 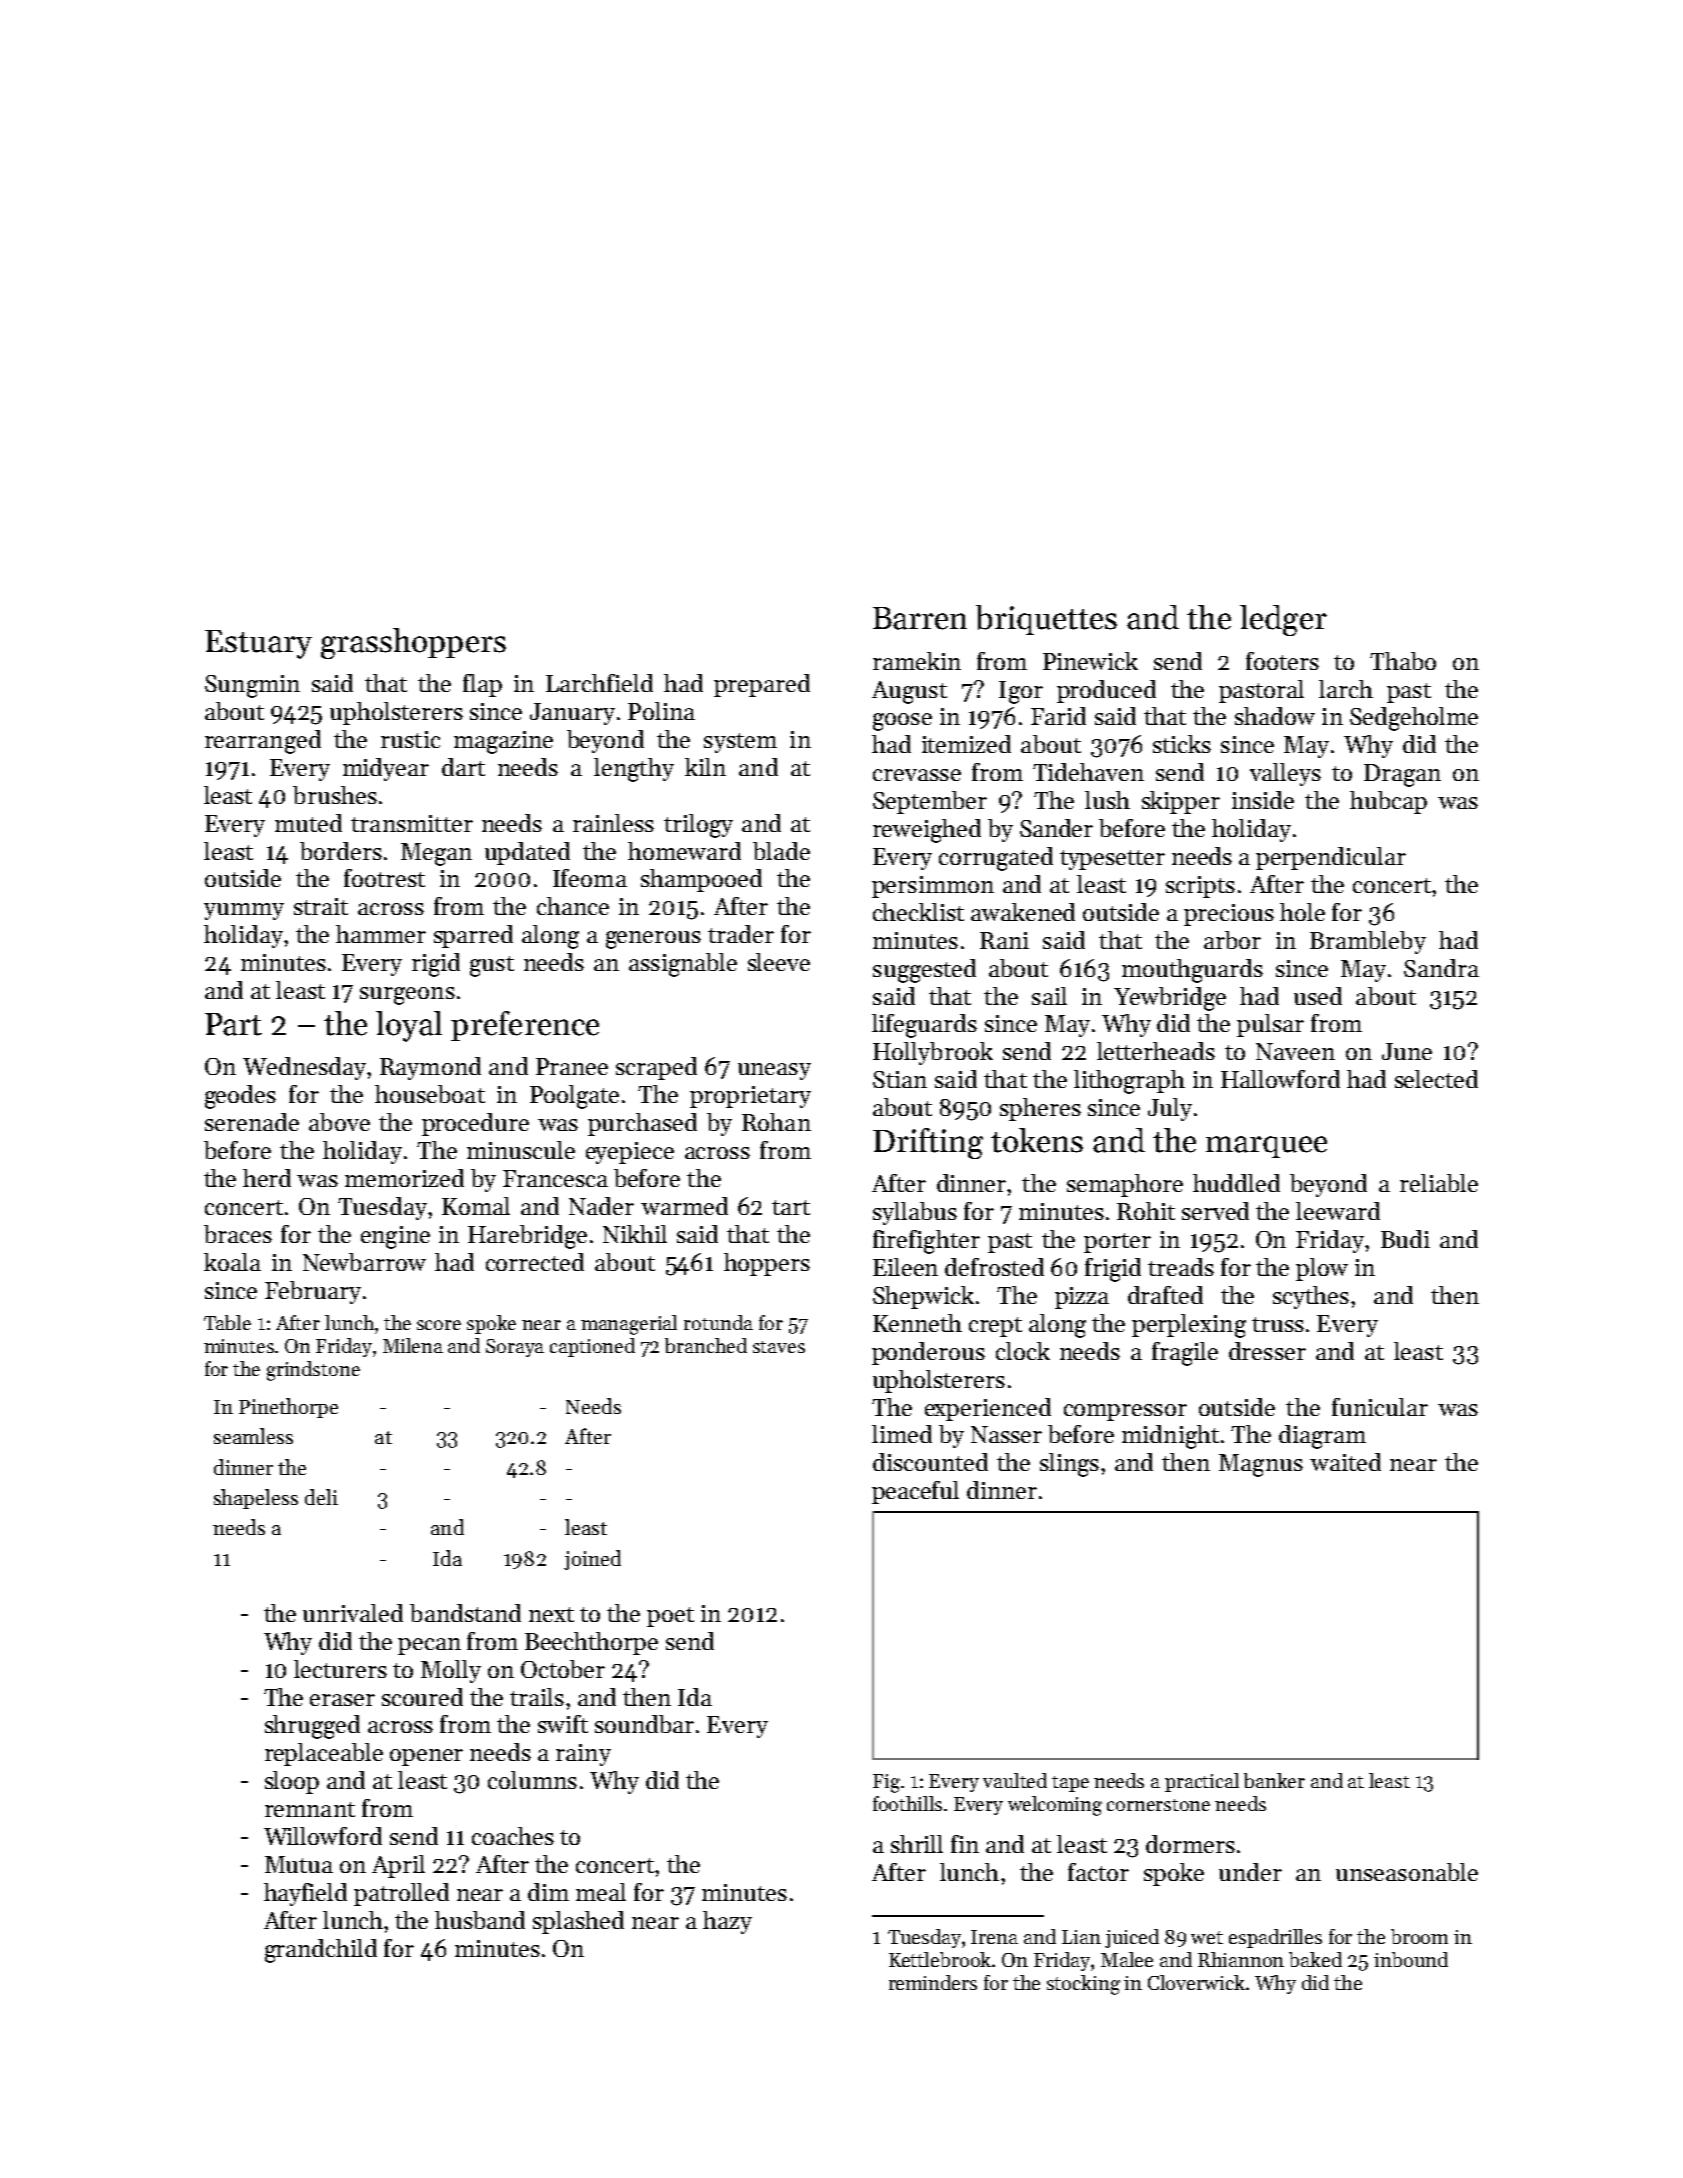 I want to click on fragile, so click(x=1185, y=1354).
